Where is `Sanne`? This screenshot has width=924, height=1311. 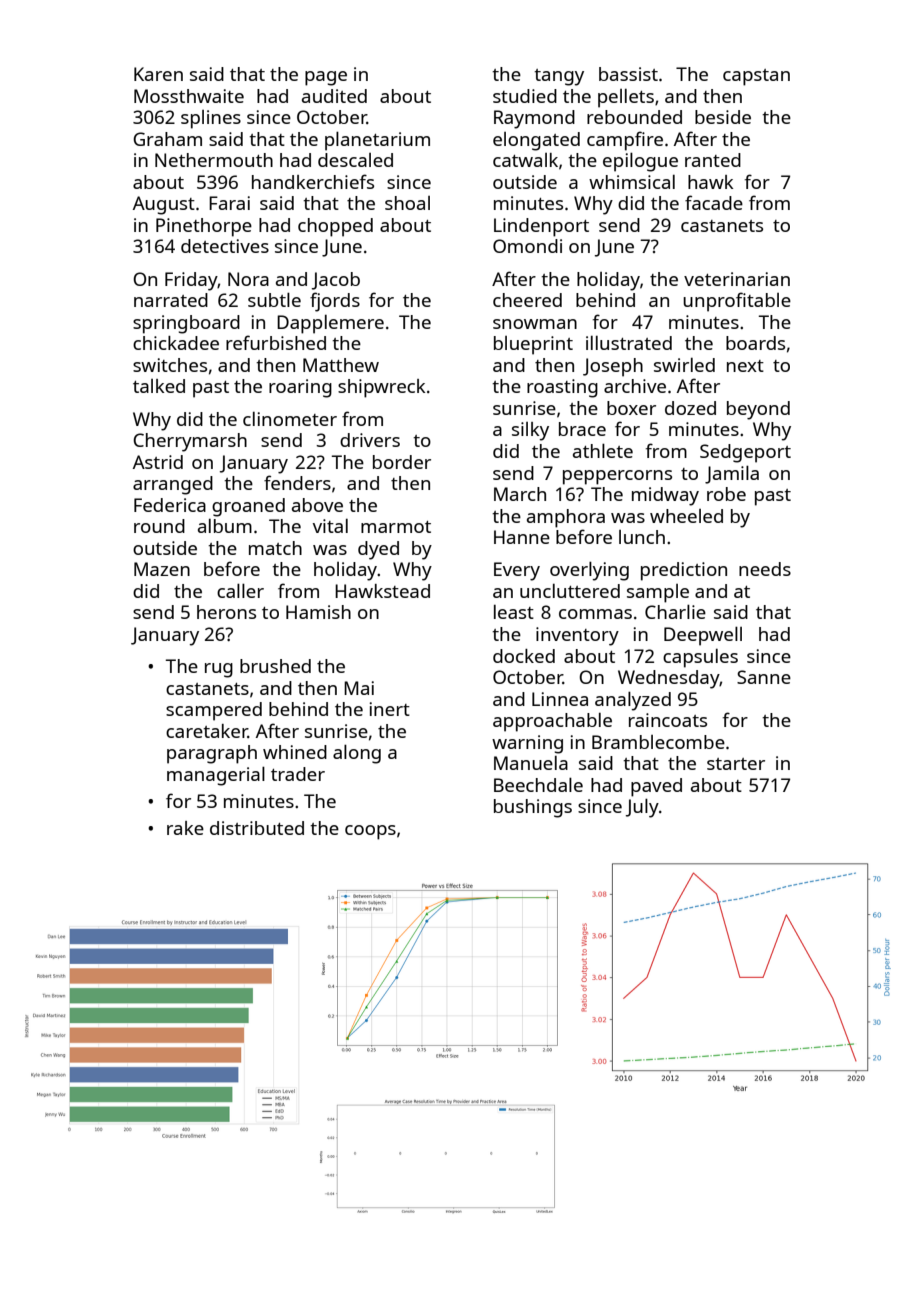
Sanne is located at coordinates (764, 677).
